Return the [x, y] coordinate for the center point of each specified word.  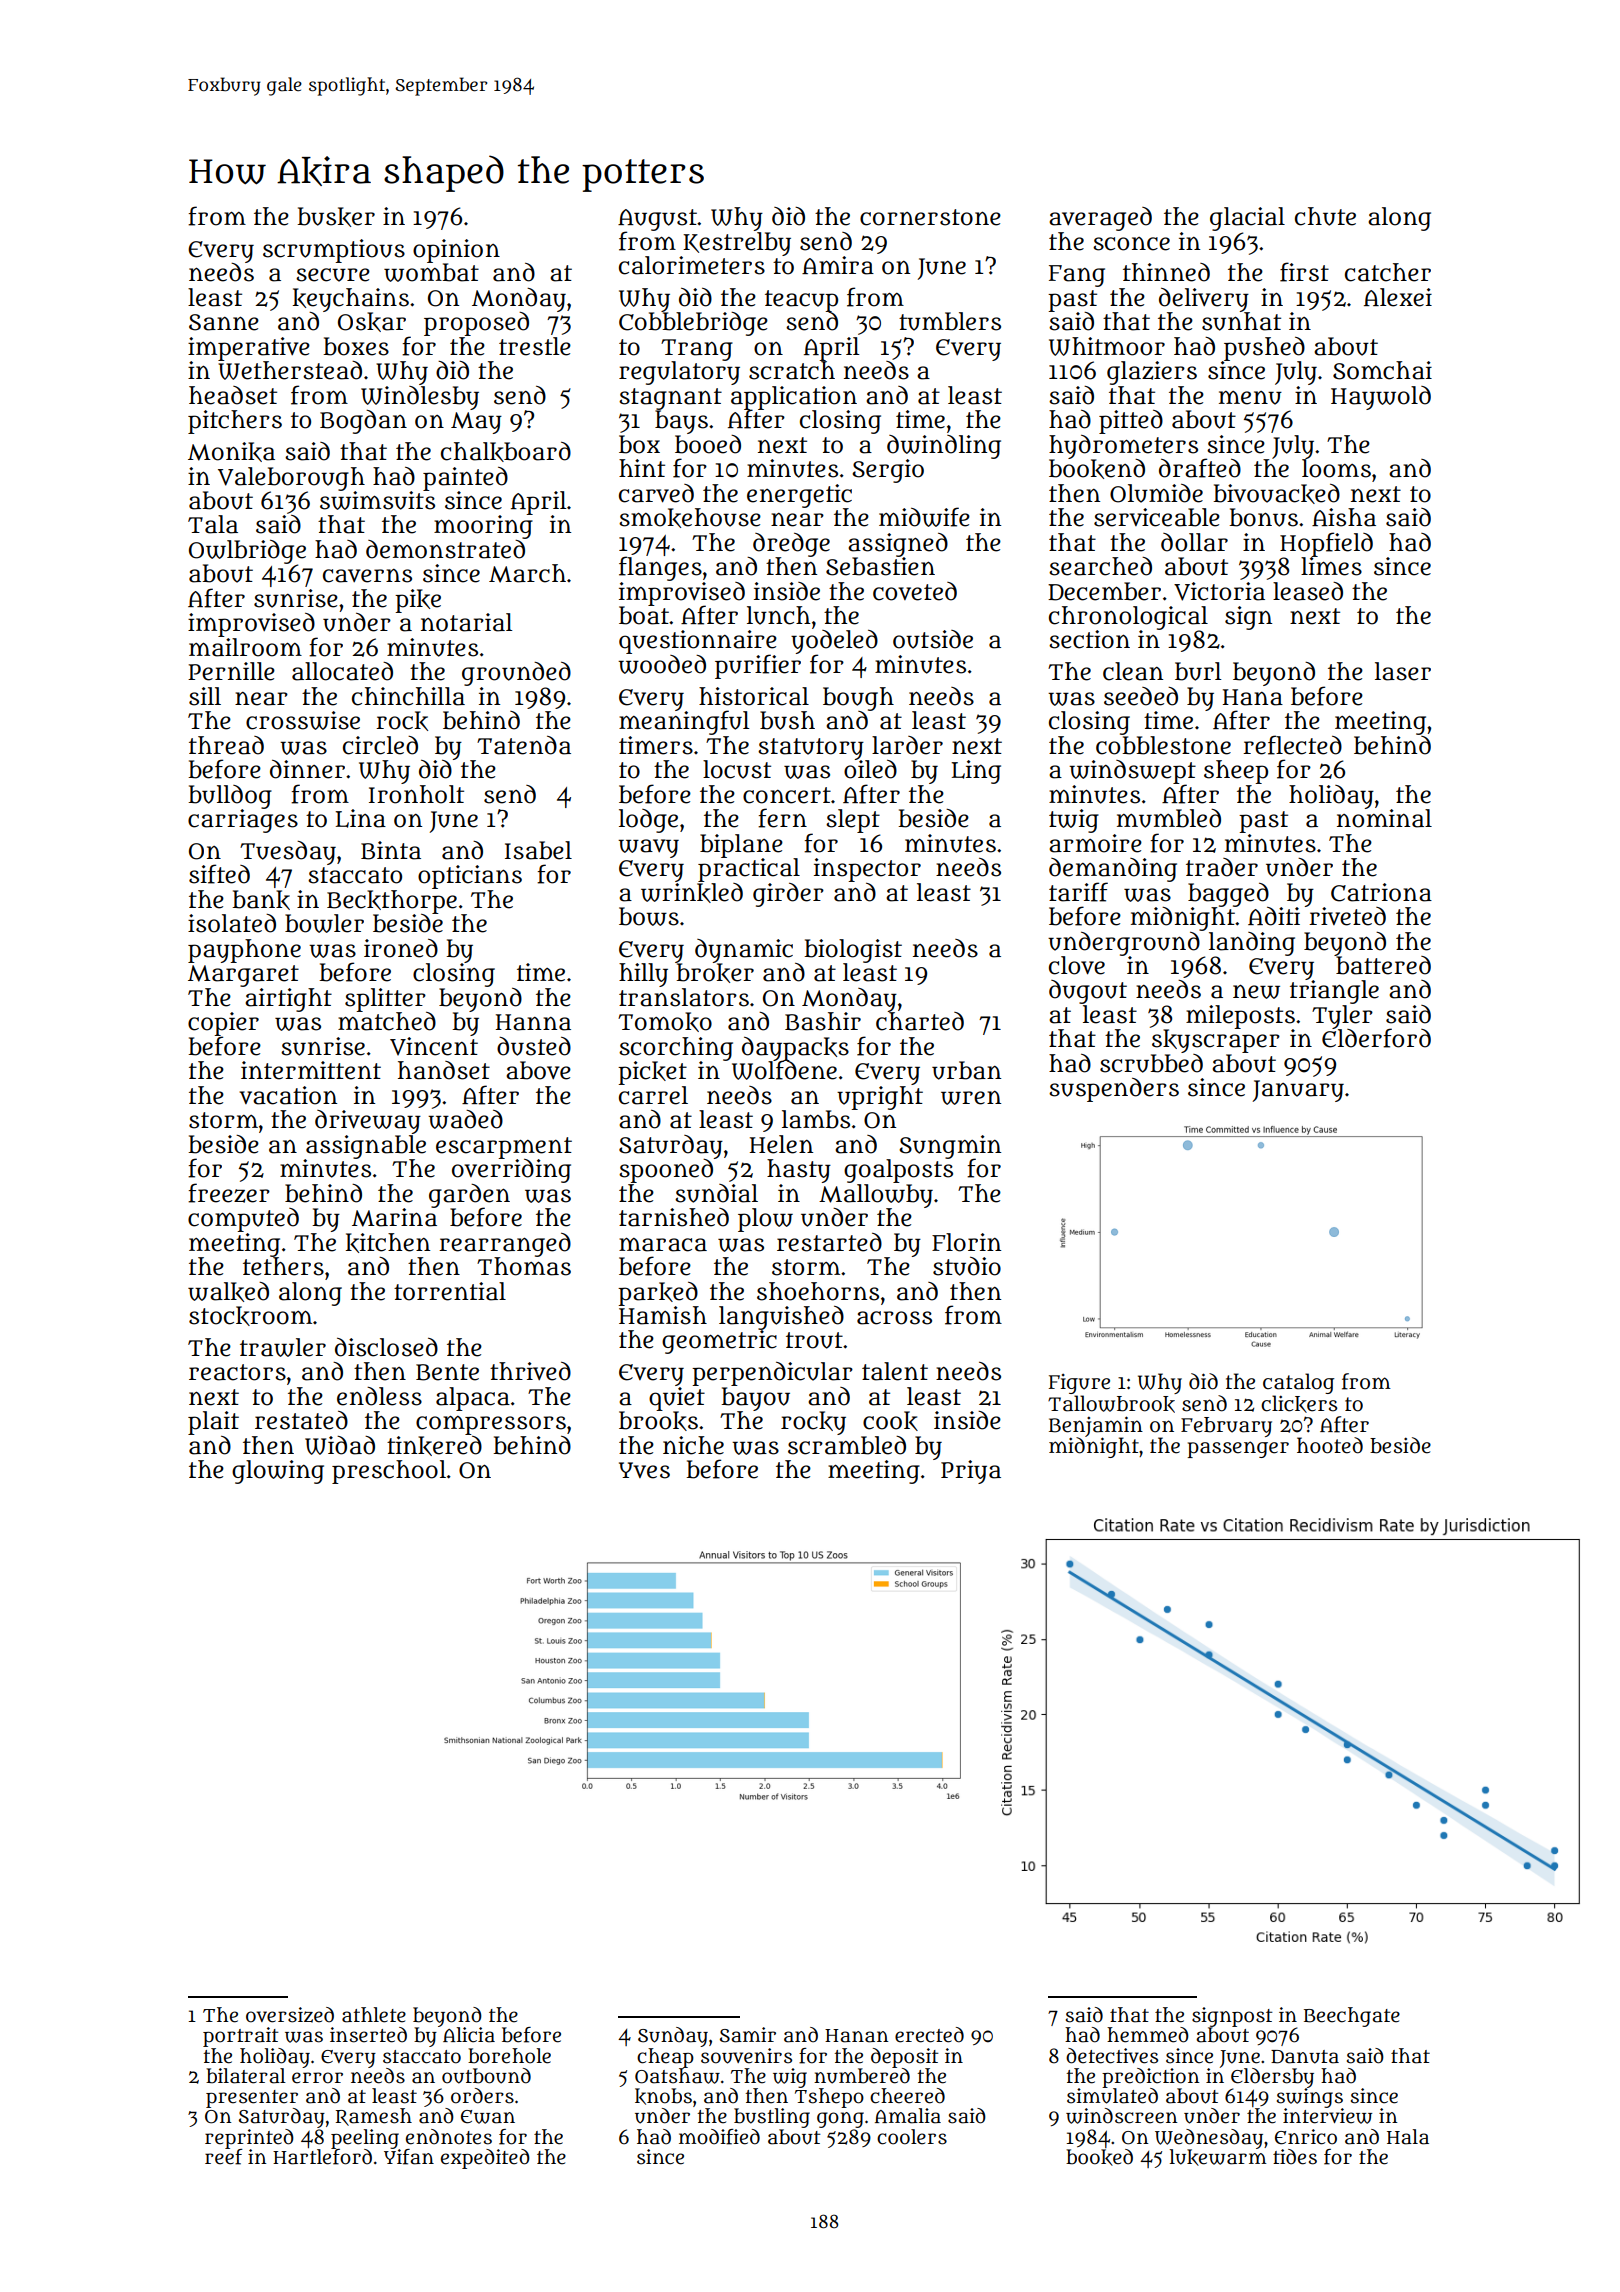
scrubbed [1151, 1063]
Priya [971, 1472]
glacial [1247, 219]
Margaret [243, 976]
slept [853, 821]
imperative [249, 349]
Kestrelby [737, 244]
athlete [374, 2015]
